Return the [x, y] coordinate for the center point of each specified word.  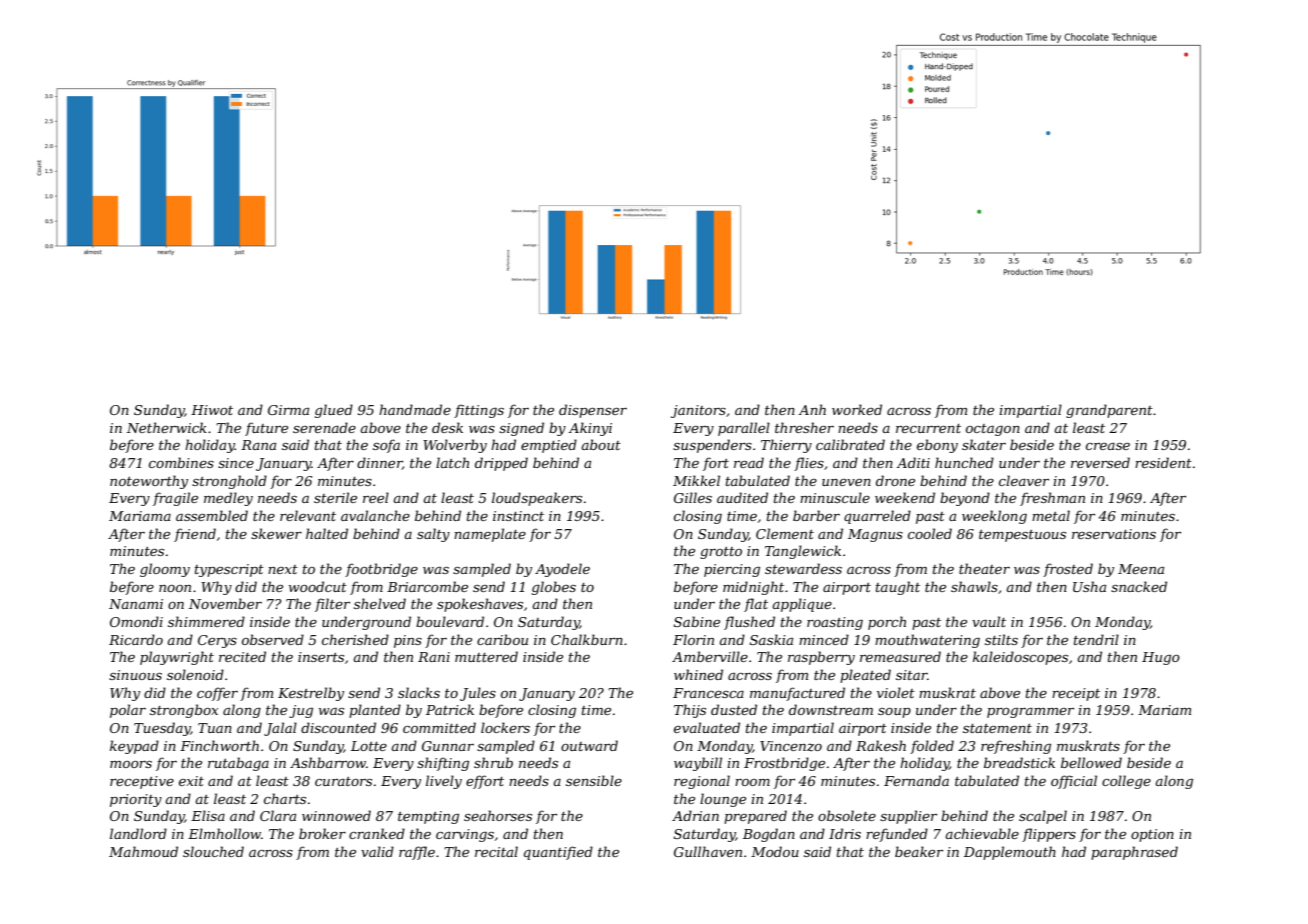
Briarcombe [427, 586]
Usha [1089, 586]
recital [496, 851]
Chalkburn [587, 639]
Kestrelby [311, 694]
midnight [753, 588]
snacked [1139, 586]
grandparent [1109, 411]
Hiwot [212, 410]
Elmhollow [224, 833]
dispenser [593, 411]
